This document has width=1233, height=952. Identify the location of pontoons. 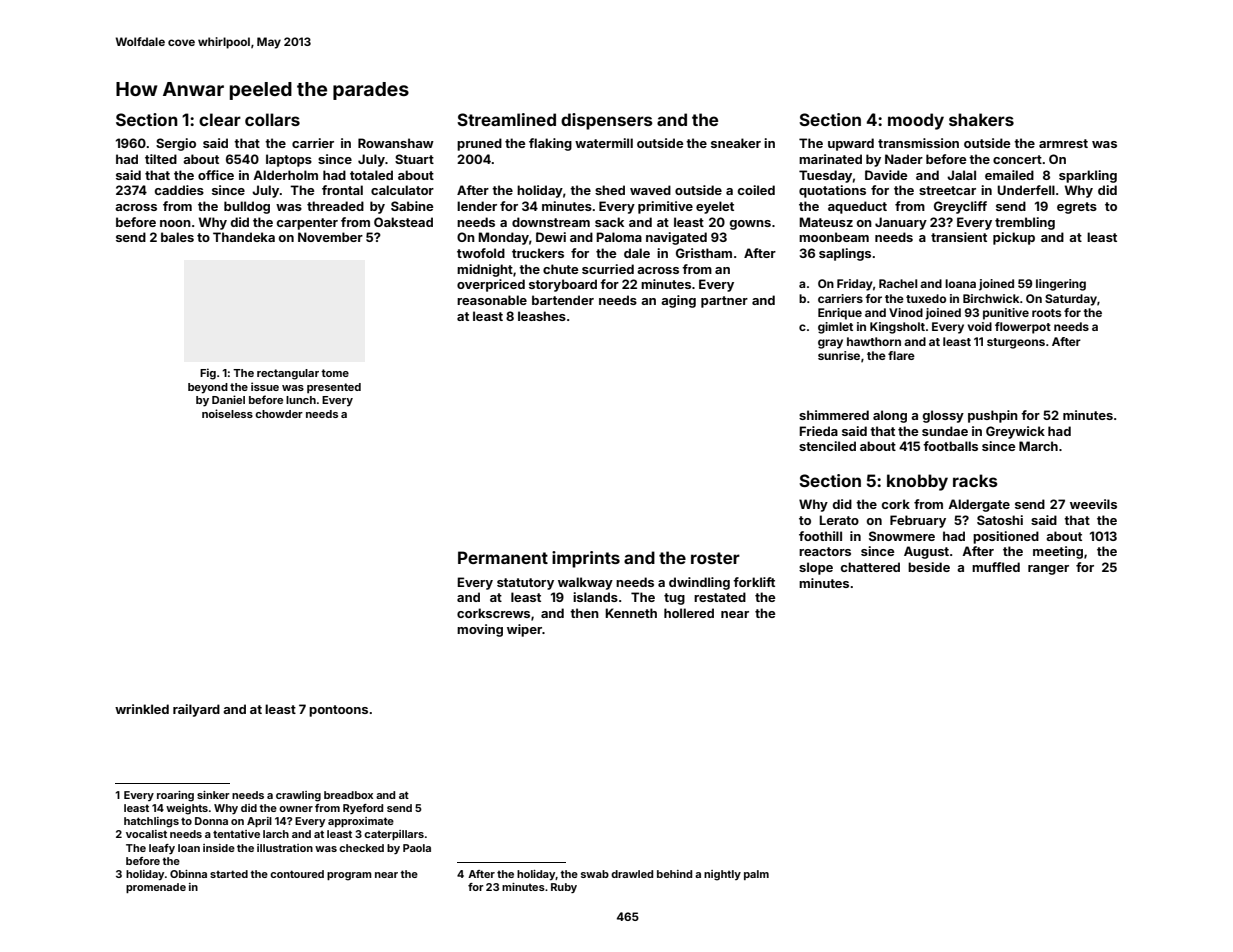
(338, 711).
